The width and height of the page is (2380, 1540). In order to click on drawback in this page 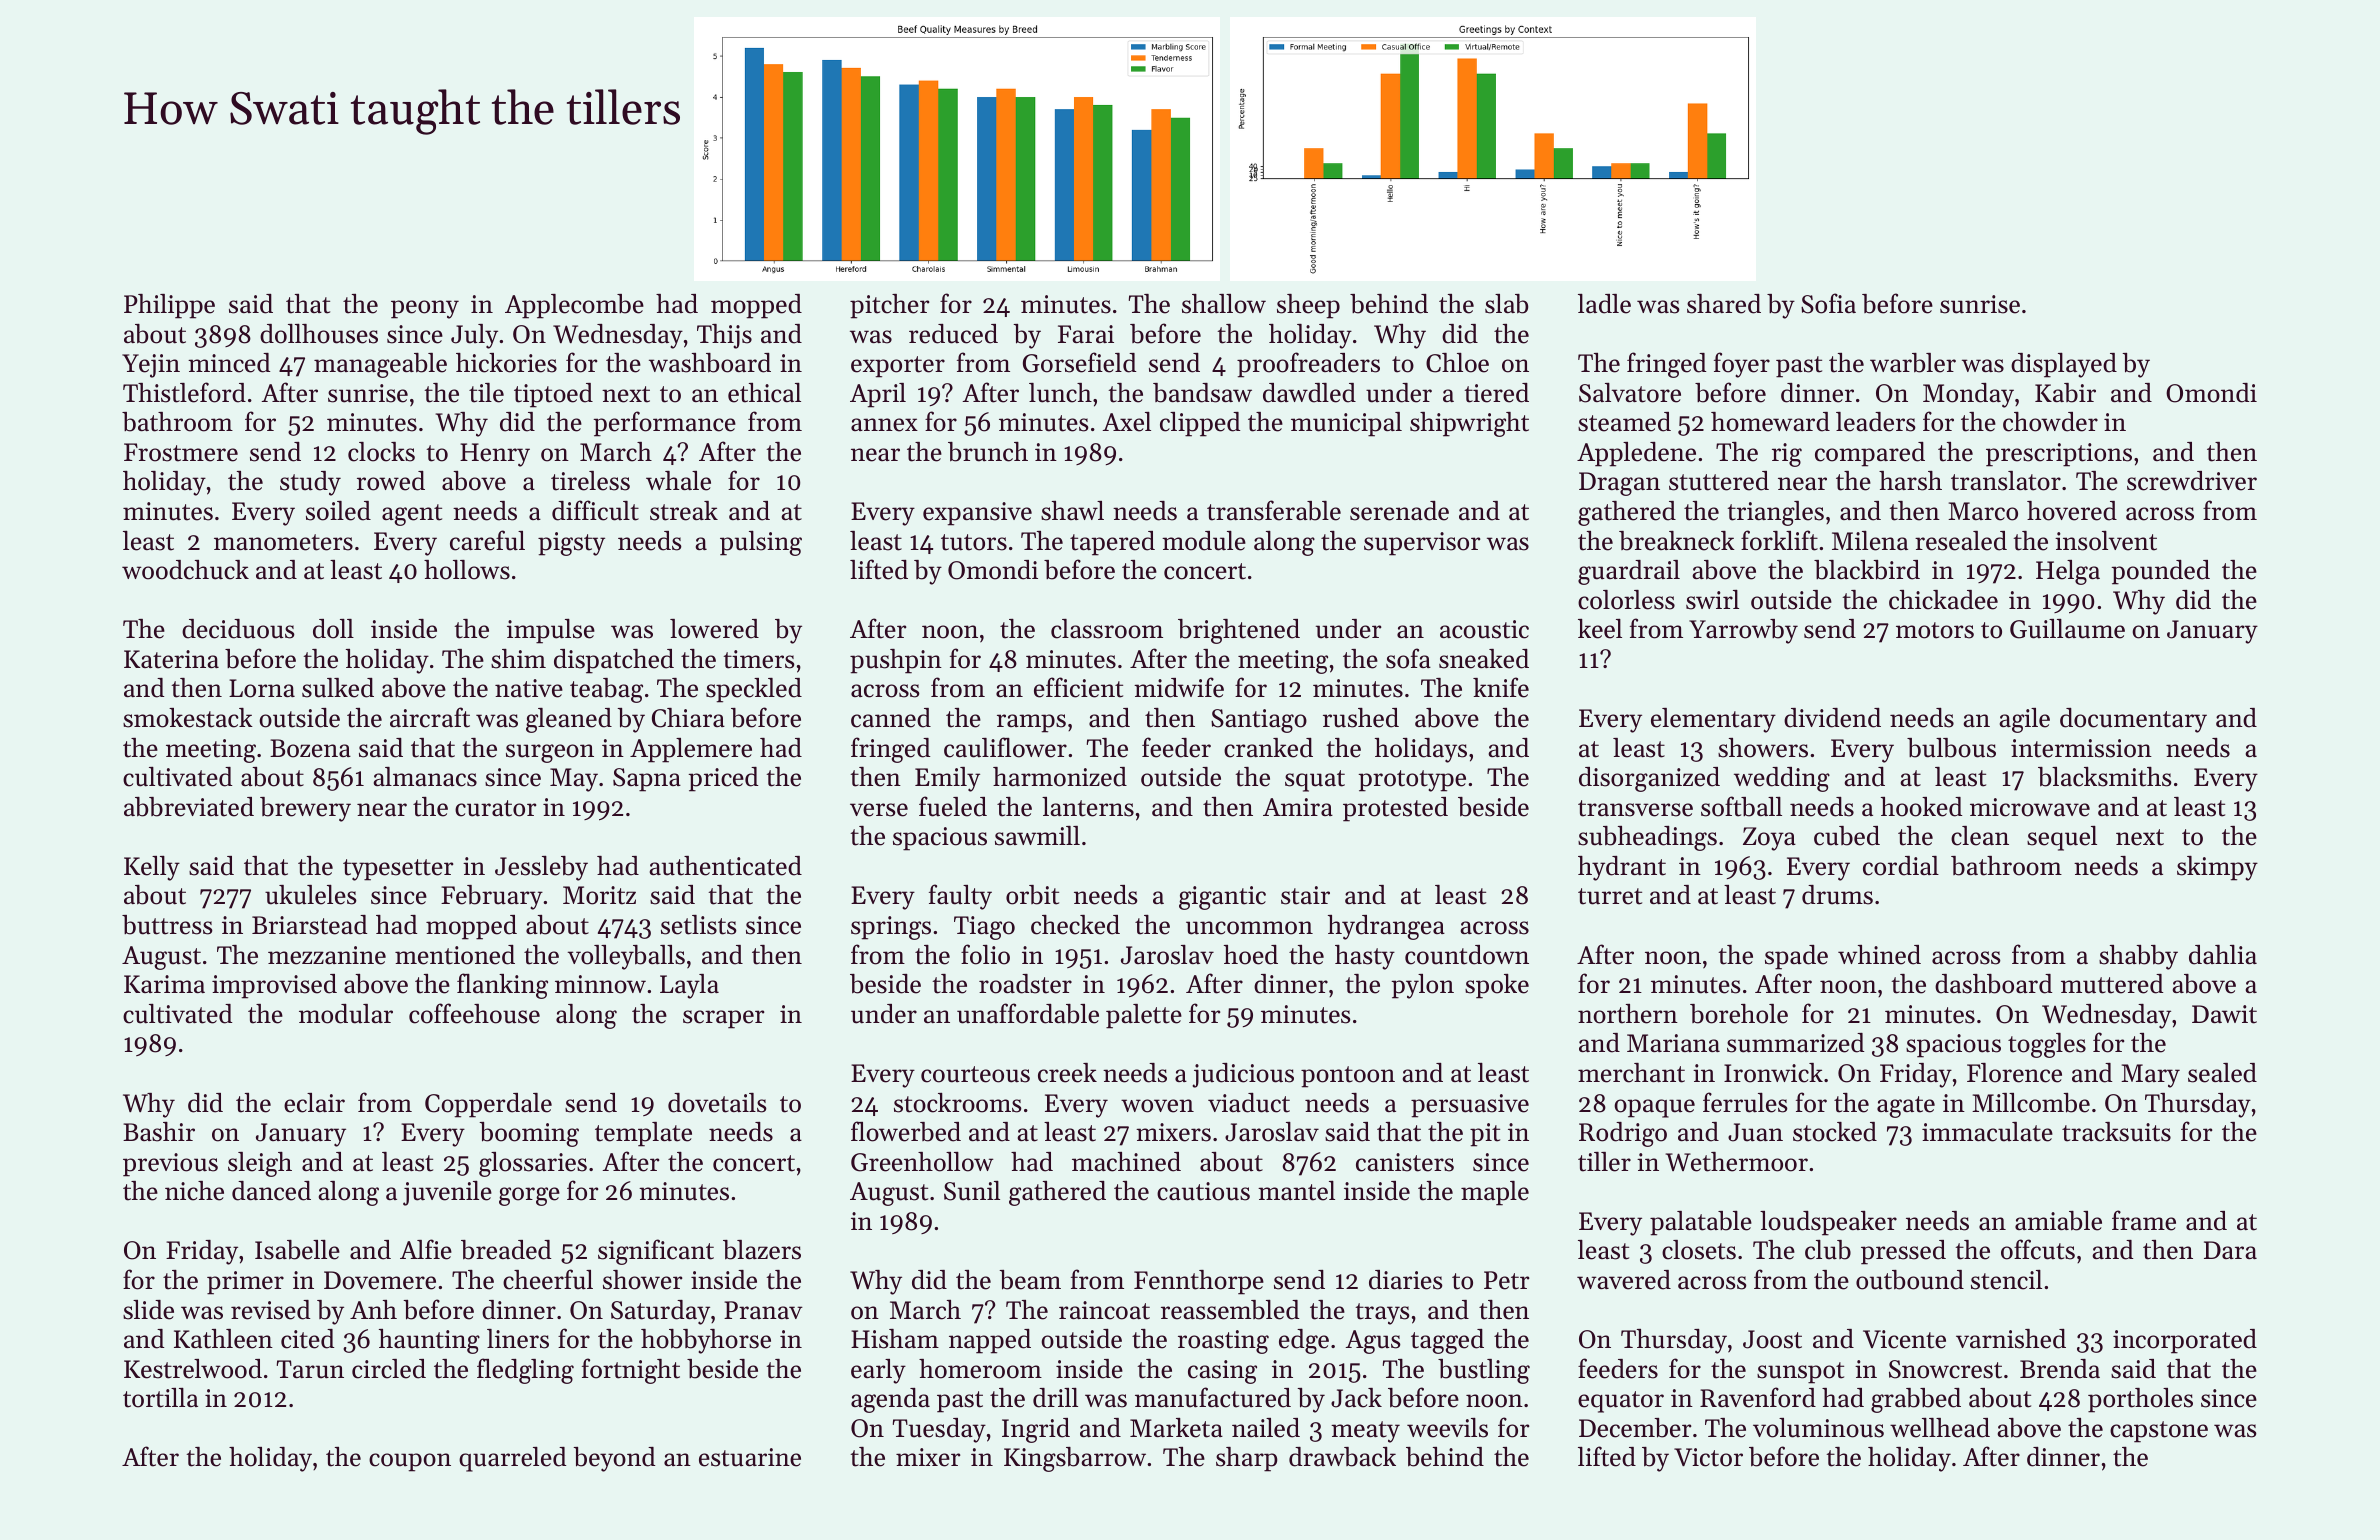, I will do `click(1342, 1457)`.
